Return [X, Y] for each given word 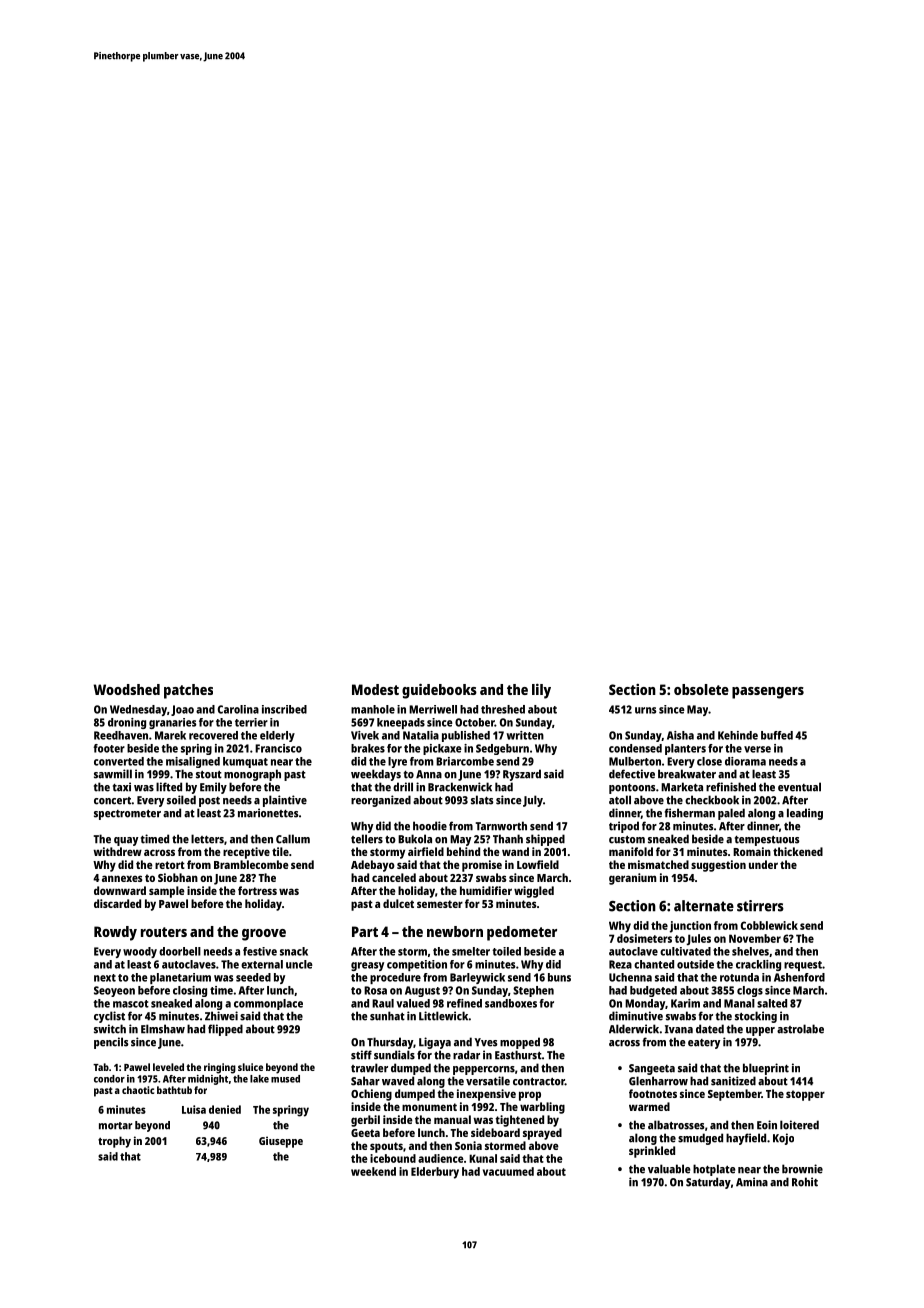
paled [731, 814]
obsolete [701, 689]
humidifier [486, 890]
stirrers [760, 906]
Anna [429, 774]
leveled [168, 1067]
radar [466, 1055]
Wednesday [138, 710]
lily [541, 691]
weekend [373, 1171]
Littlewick [443, 1016]
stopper [805, 1095]
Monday [645, 1004]
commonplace [268, 1004]
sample [167, 892]
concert [112, 801]
